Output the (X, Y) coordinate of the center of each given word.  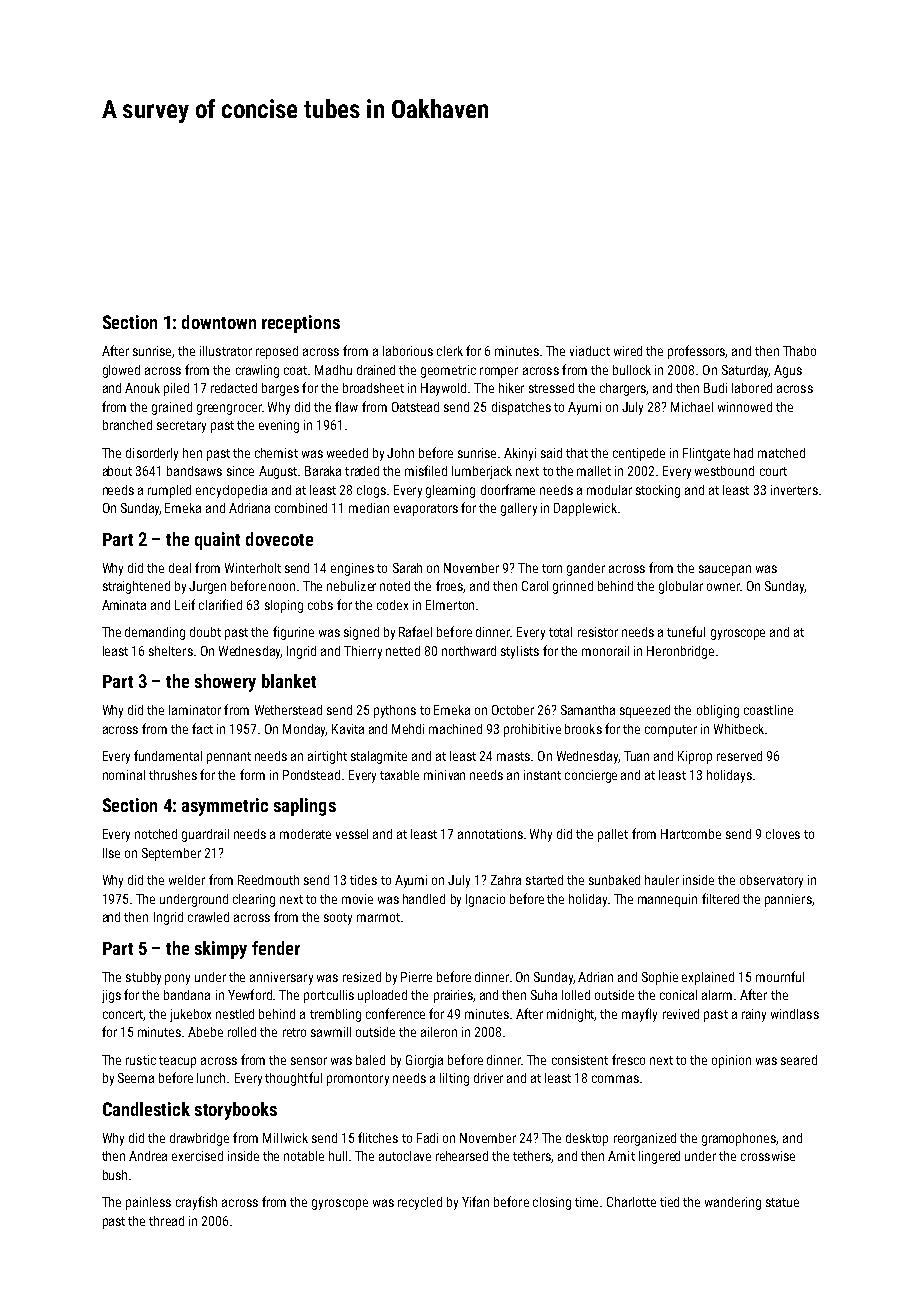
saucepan (725, 570)
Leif (185, 604)
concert (123, 1014)
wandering (733, 1203)
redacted (234, 388)
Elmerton (450, 605)
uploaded (382, 996)
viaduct (590, 351)
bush (115, 1175)
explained (708, 978)
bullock (632, 370)
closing (552, 1203)
